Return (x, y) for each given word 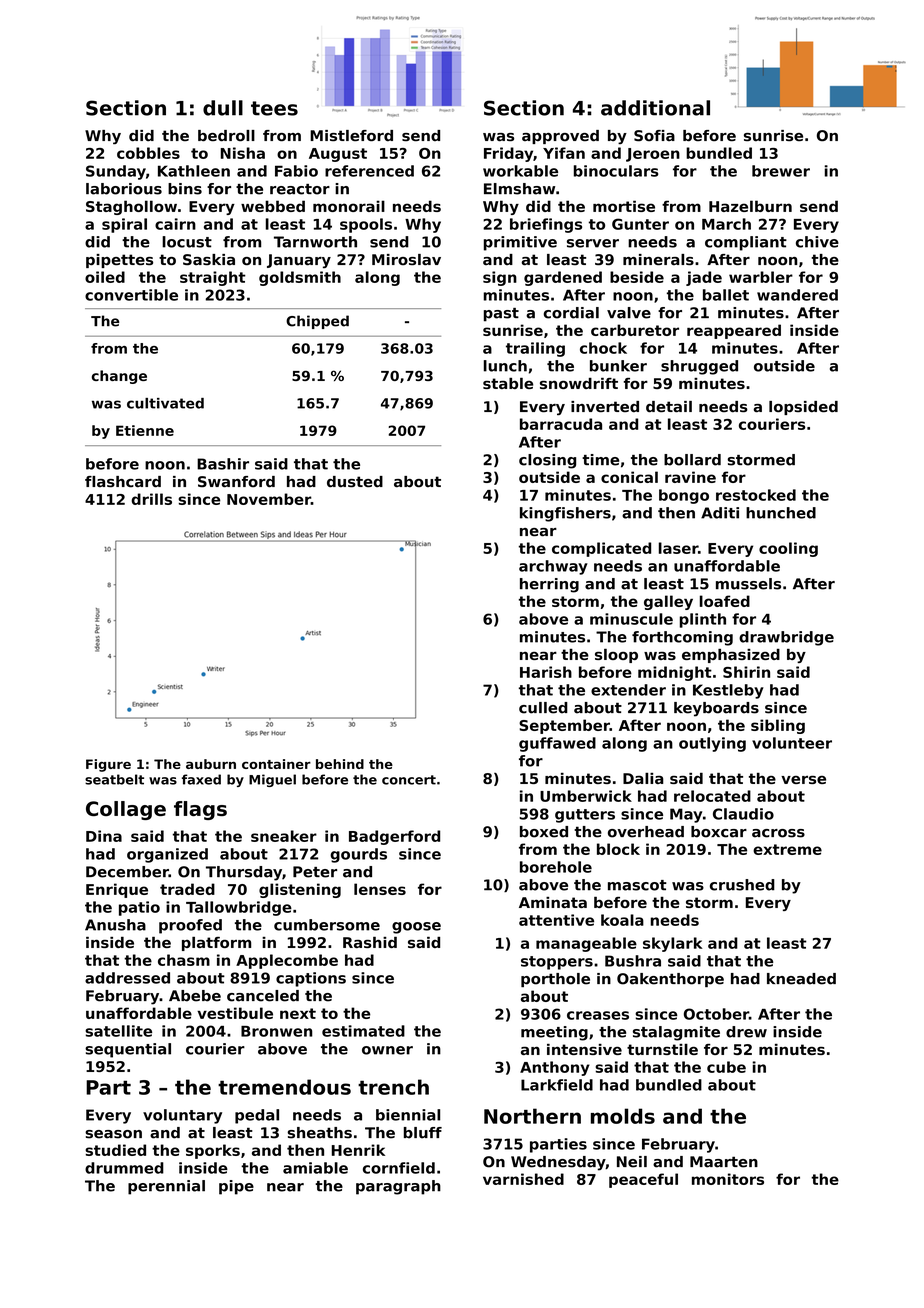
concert (409, 780)
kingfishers (565, 514)
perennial (166, 1187)
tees (274, 108)
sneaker (284, 836)
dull (223, 108)
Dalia (643, 778)
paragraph (398, 1187)
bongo (684, 496)
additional (655, 108)
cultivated (165, 403)
